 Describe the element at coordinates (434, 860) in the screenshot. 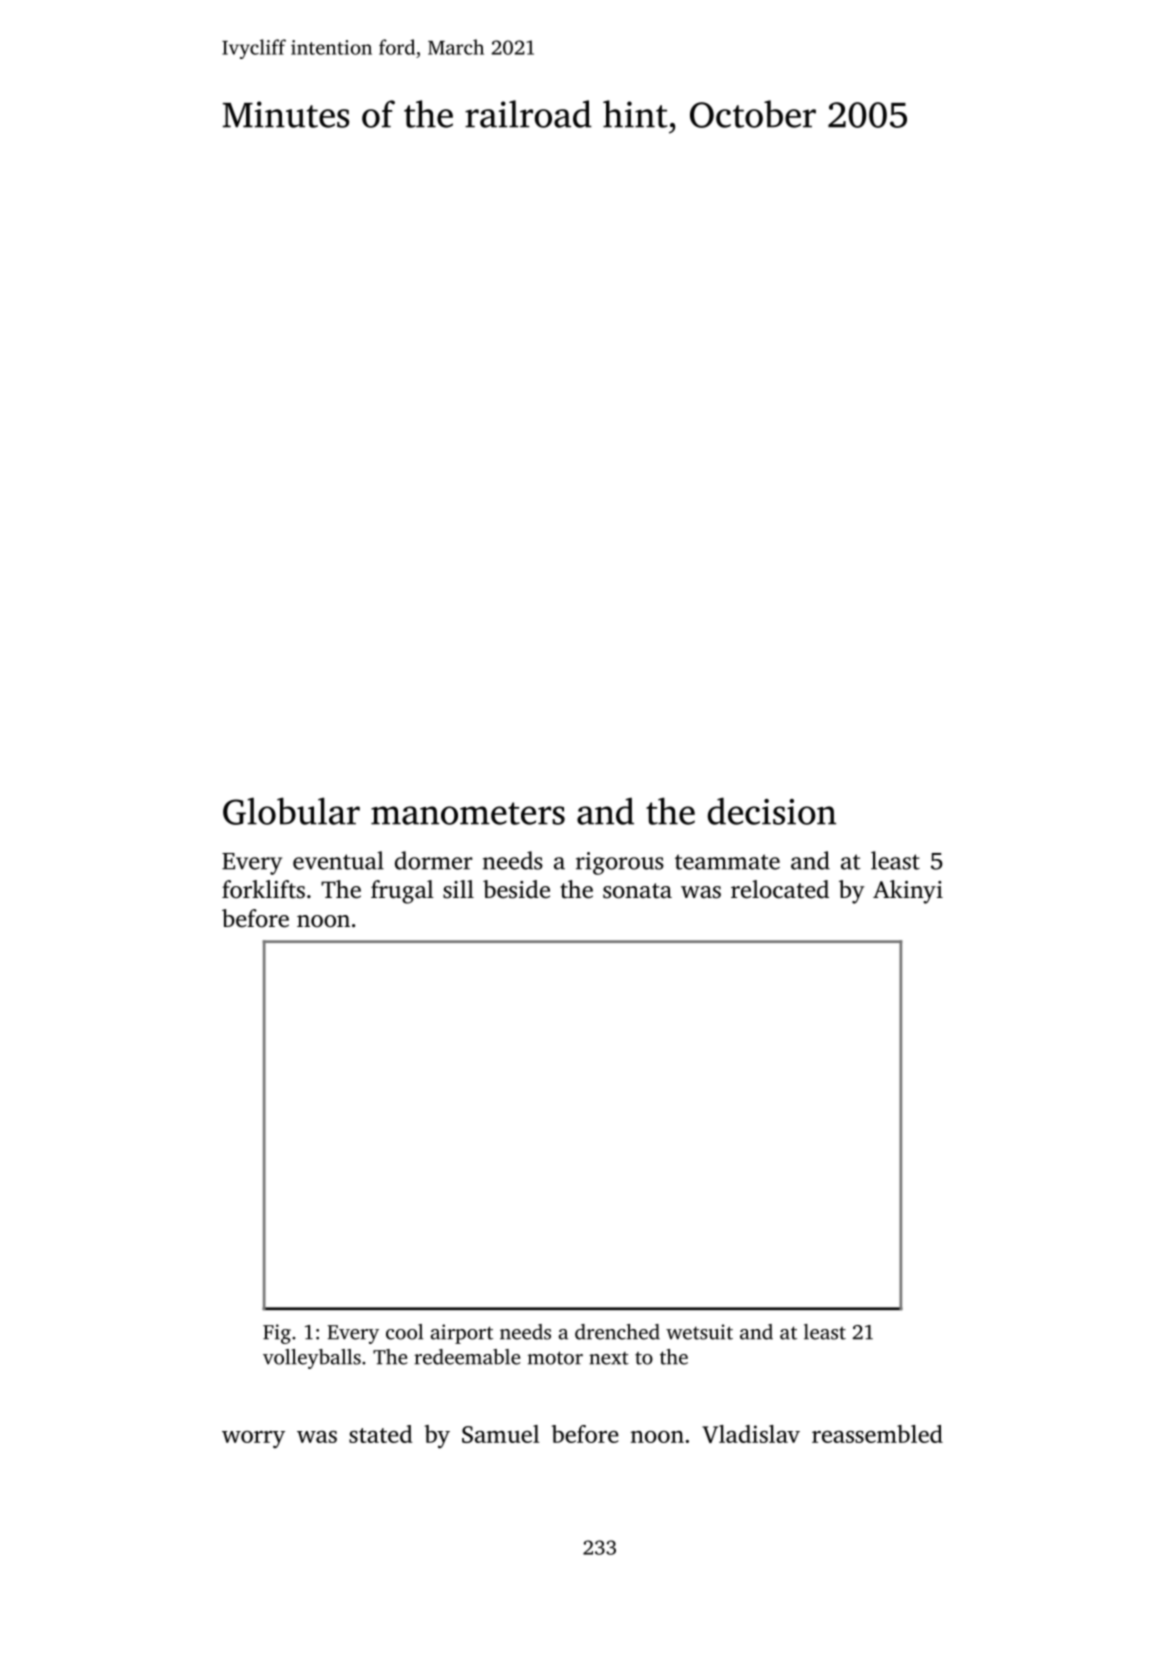

I see `dormer` at that location.
